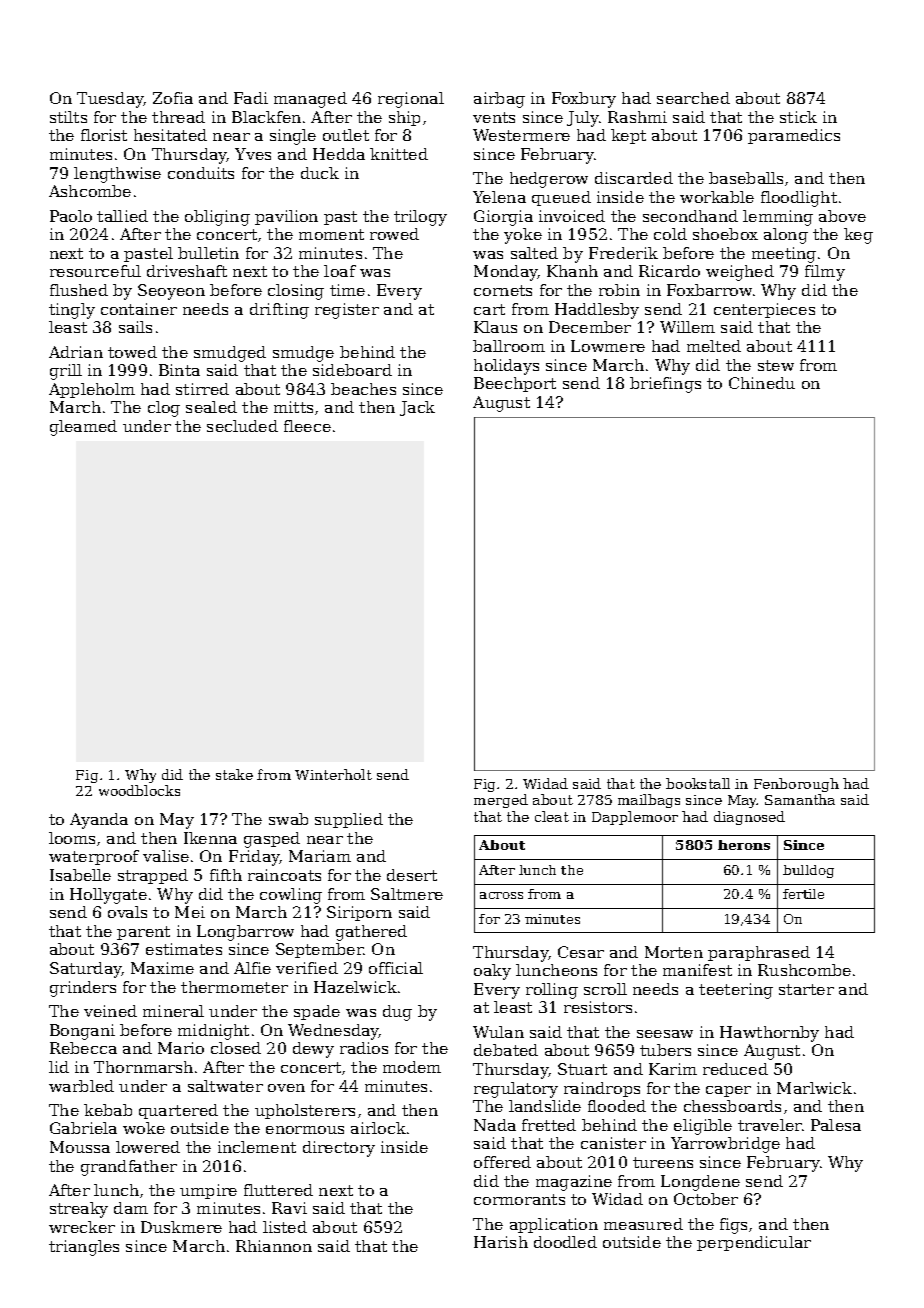  Describe the element at coordinates (139, 790) in the page. I see `woodblocks` at that location.
